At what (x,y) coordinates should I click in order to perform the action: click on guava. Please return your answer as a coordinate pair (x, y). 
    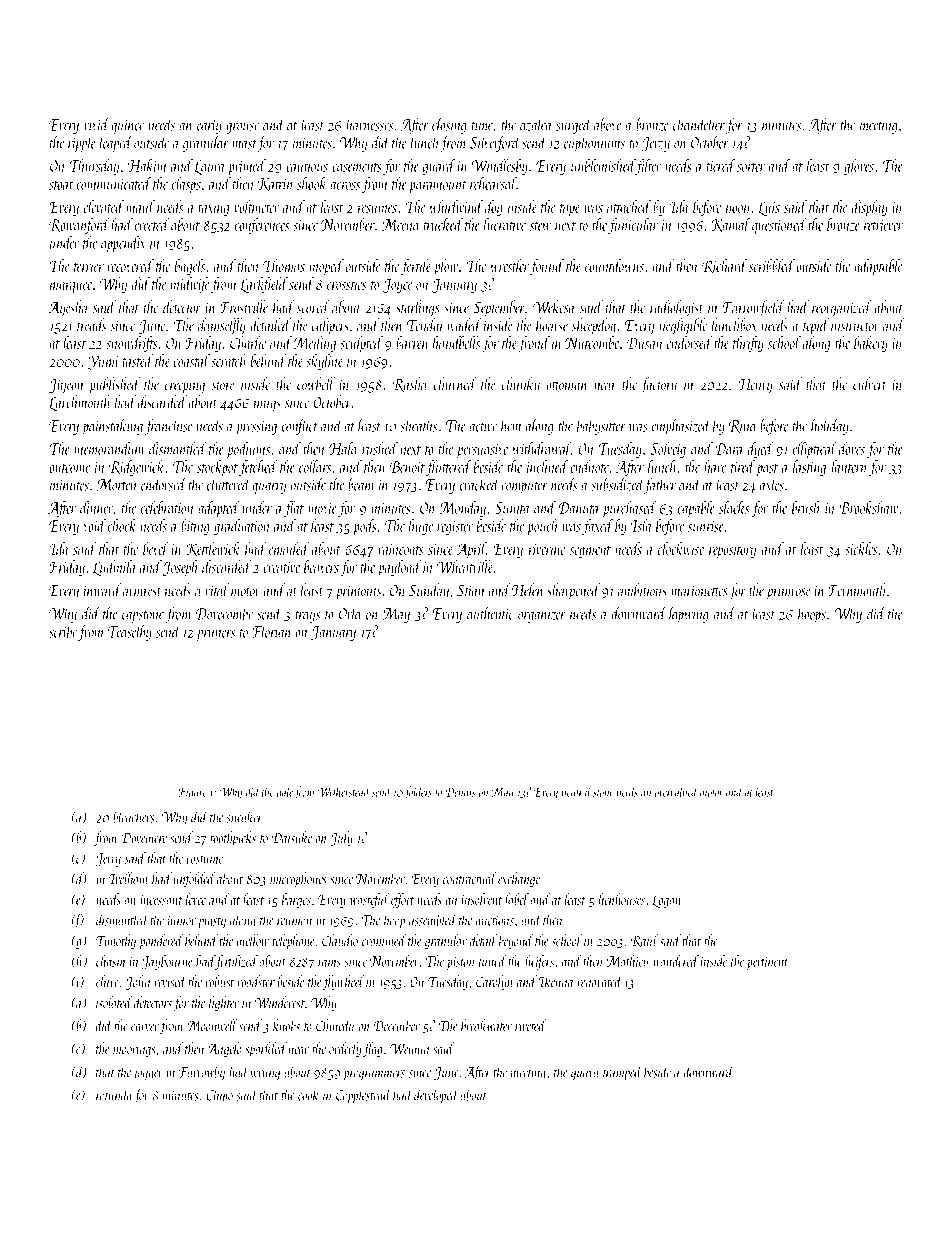
    Looking at the image, I should click on (585, 1075).
